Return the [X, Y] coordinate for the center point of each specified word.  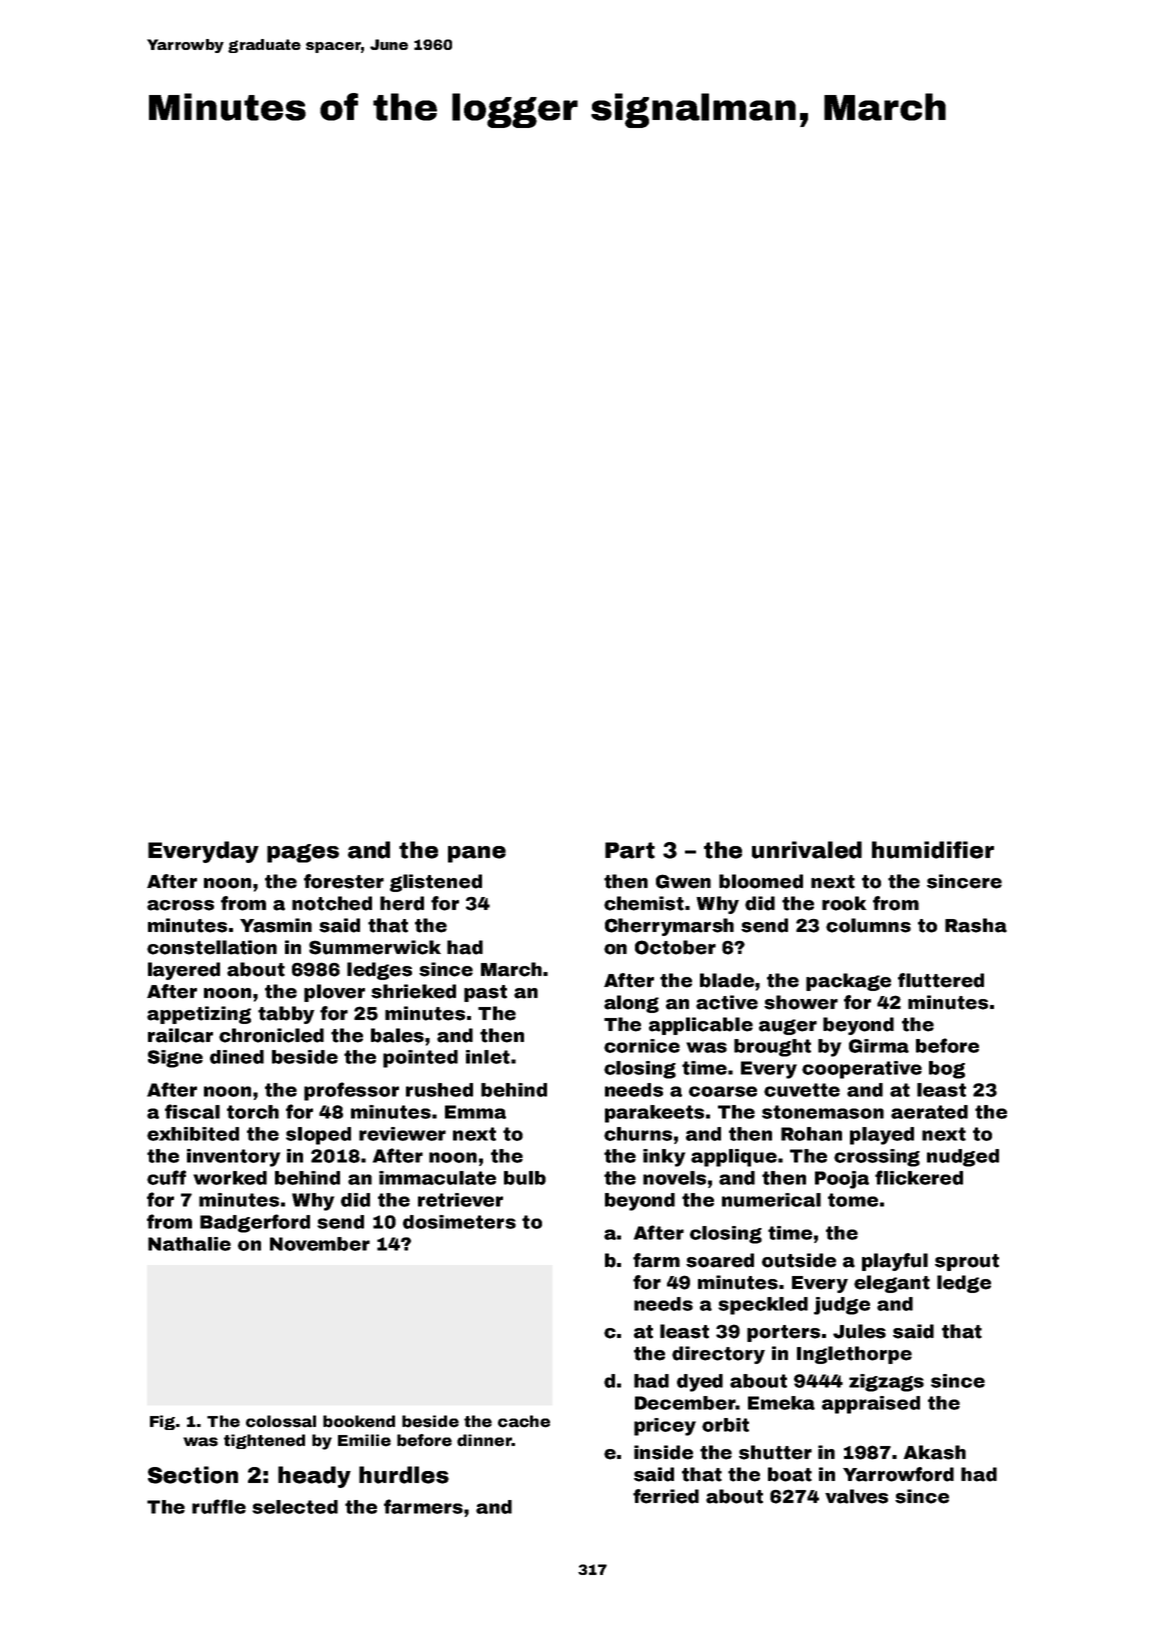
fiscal [192, 1111]
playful [895, 1262]
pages [303, 853]
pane [477, 854]
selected [295, 1507]
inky [664, 1158]
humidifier [933, 850]
